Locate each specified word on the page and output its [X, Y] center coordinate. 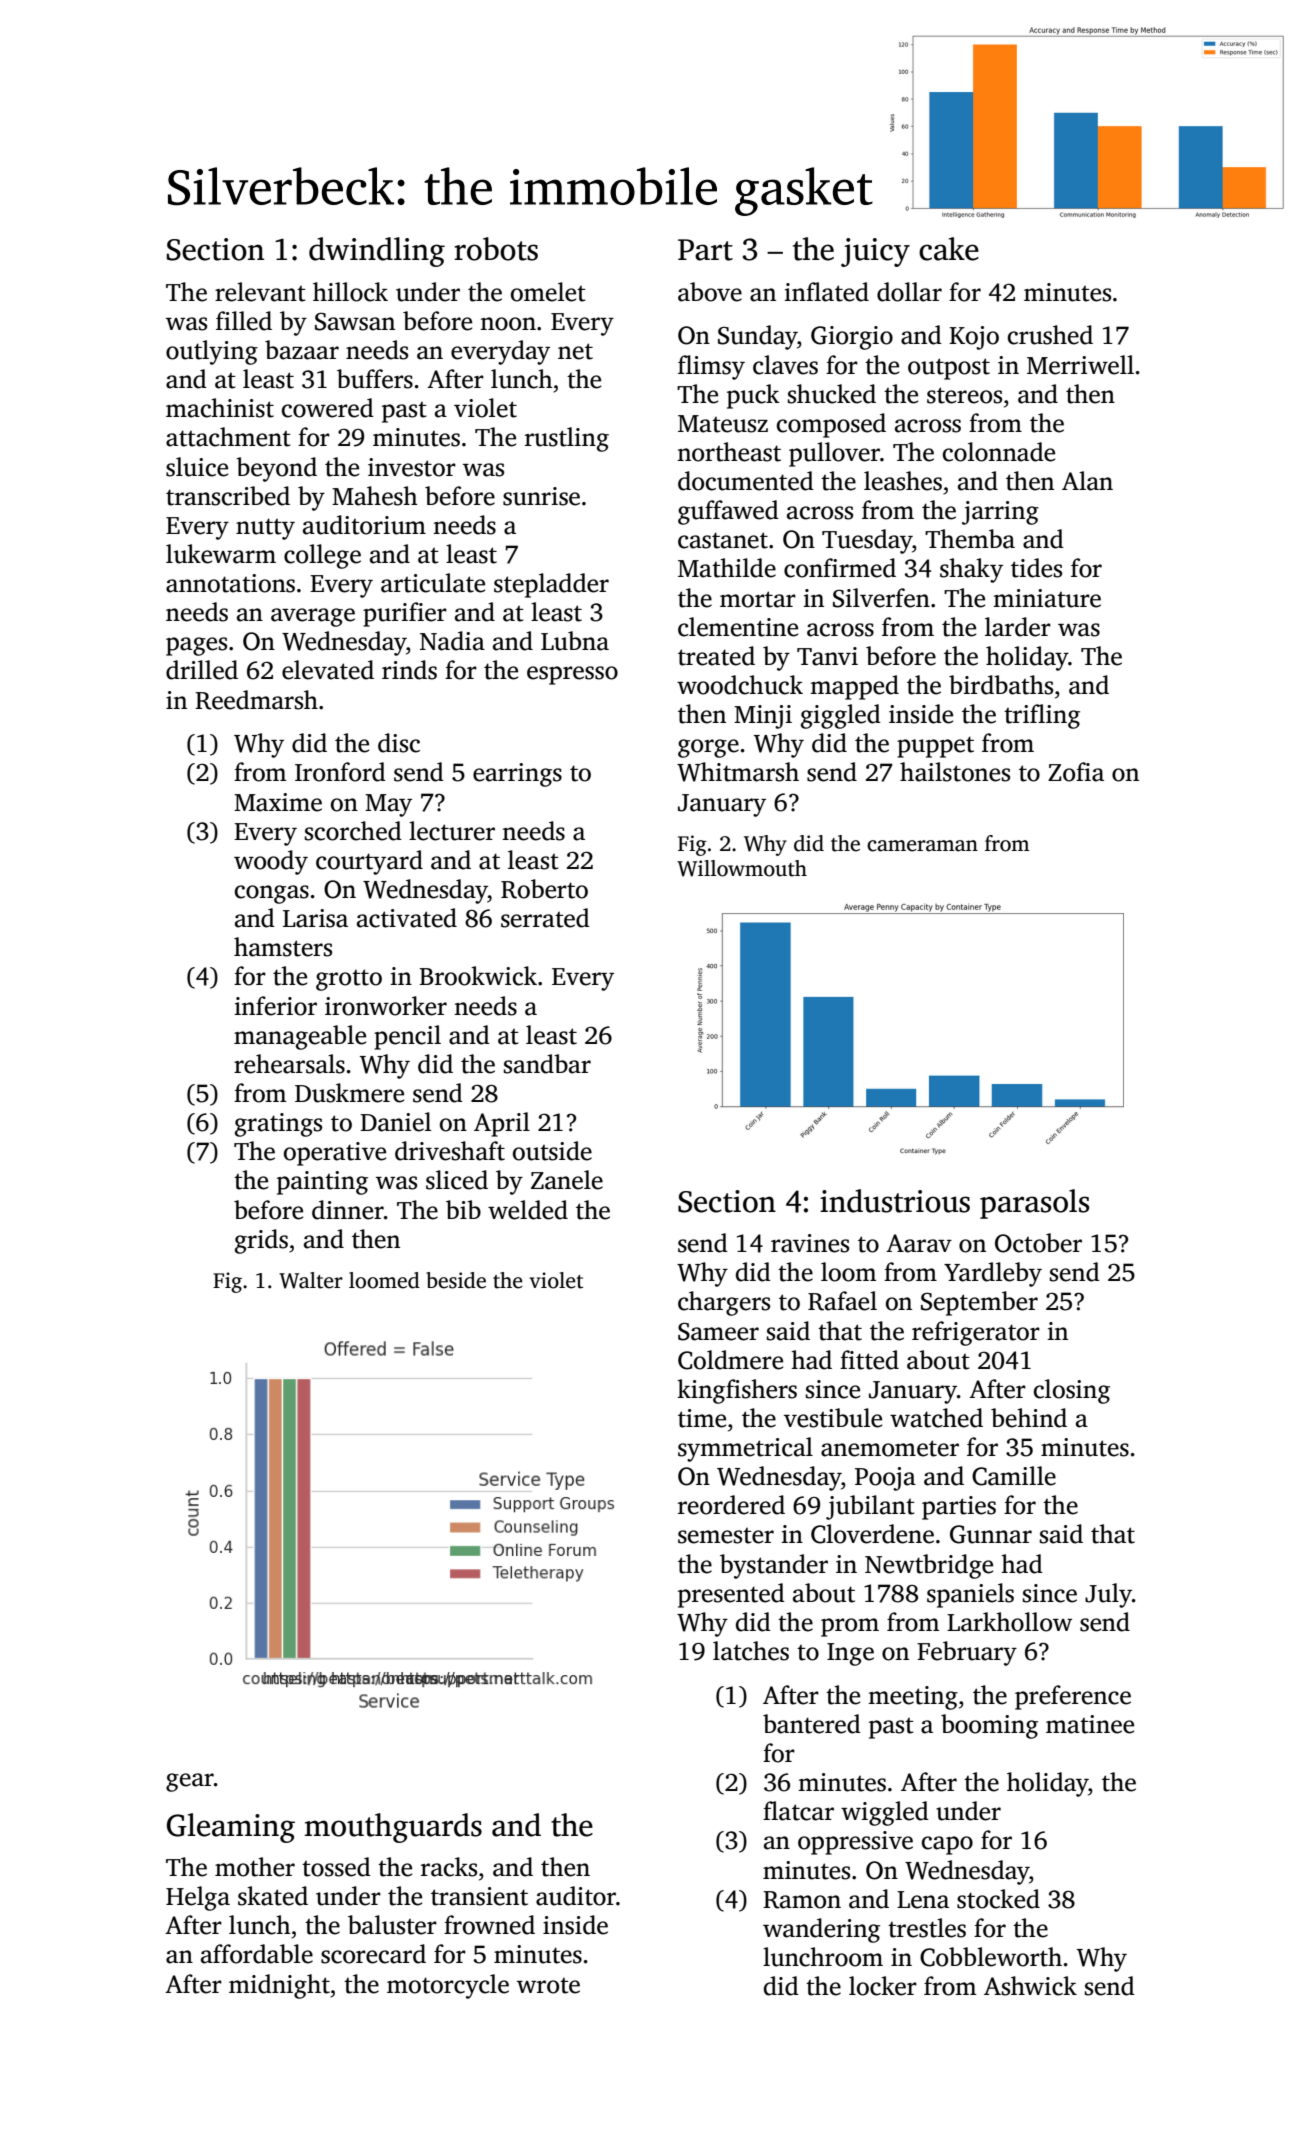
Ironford [340, 772]
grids [261, 1241]
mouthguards [393, 1828]
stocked [998, 1899]
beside [456, 1280]
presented [731, 1595]
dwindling [377, 252]
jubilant [870, 1507]
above [710, 292]
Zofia [1076, 772]
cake [949, 249]
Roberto [544, 889]
